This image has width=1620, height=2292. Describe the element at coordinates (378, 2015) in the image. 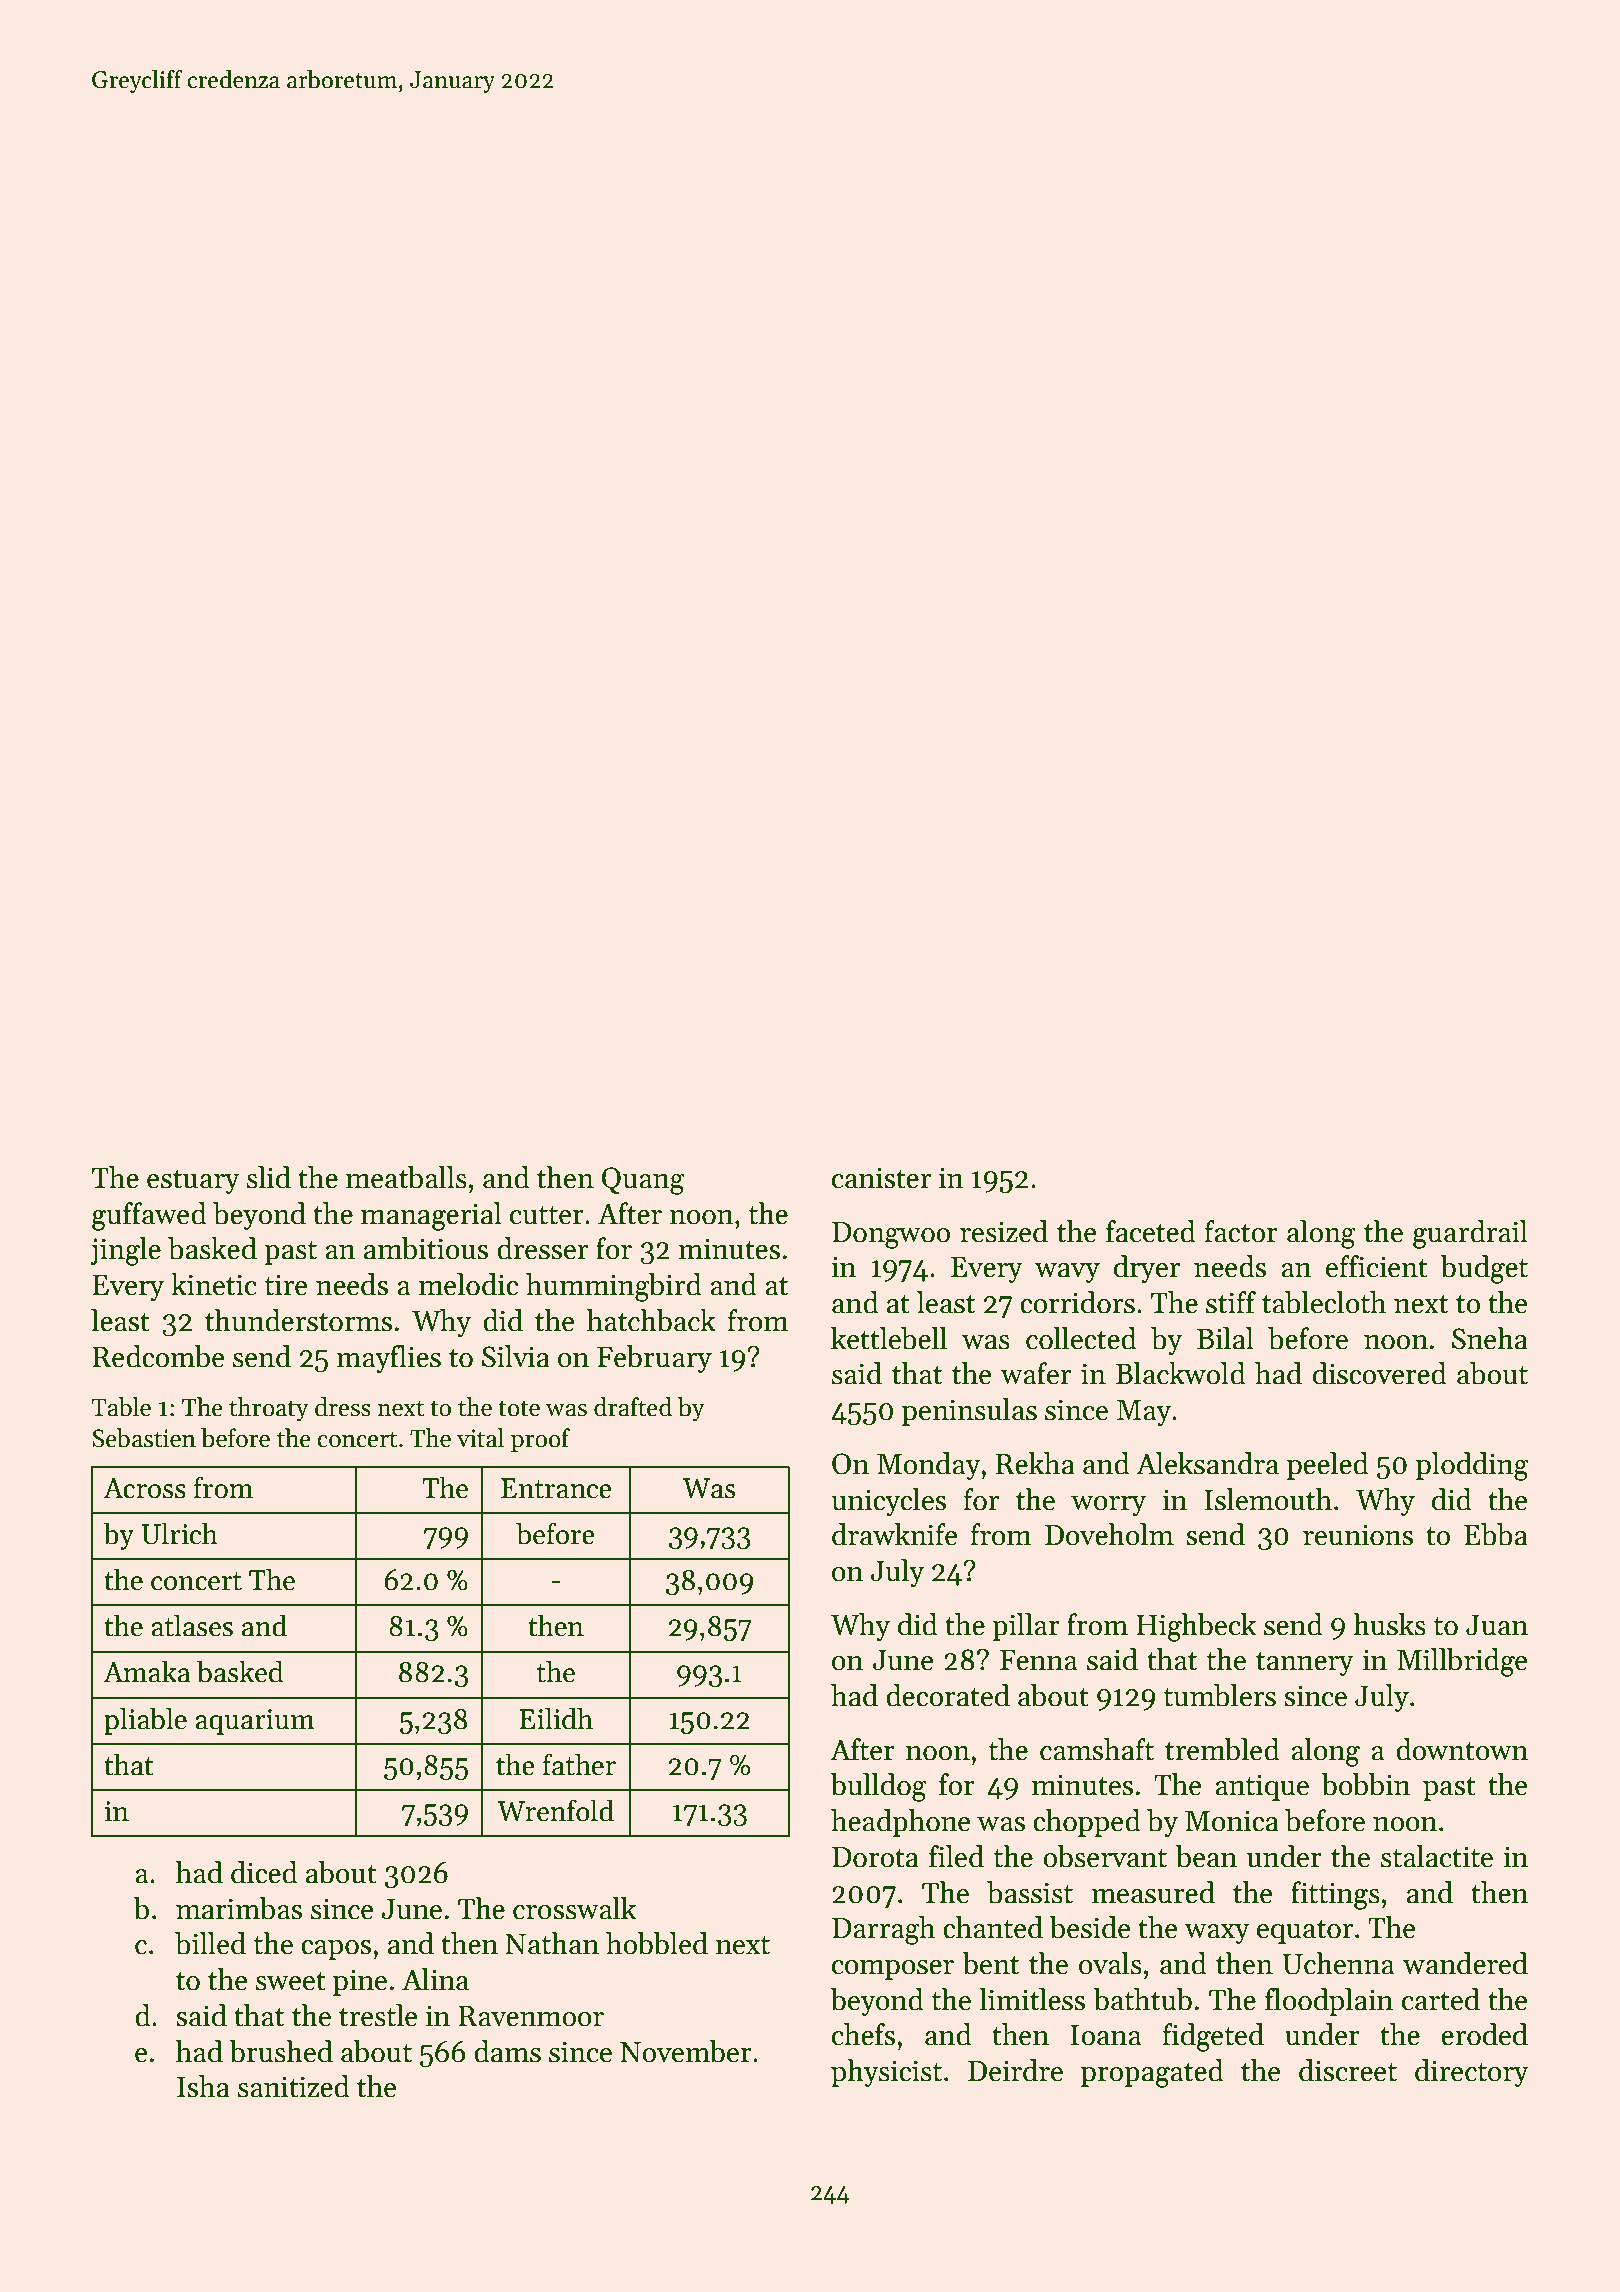

I see `trestle` at that location.
